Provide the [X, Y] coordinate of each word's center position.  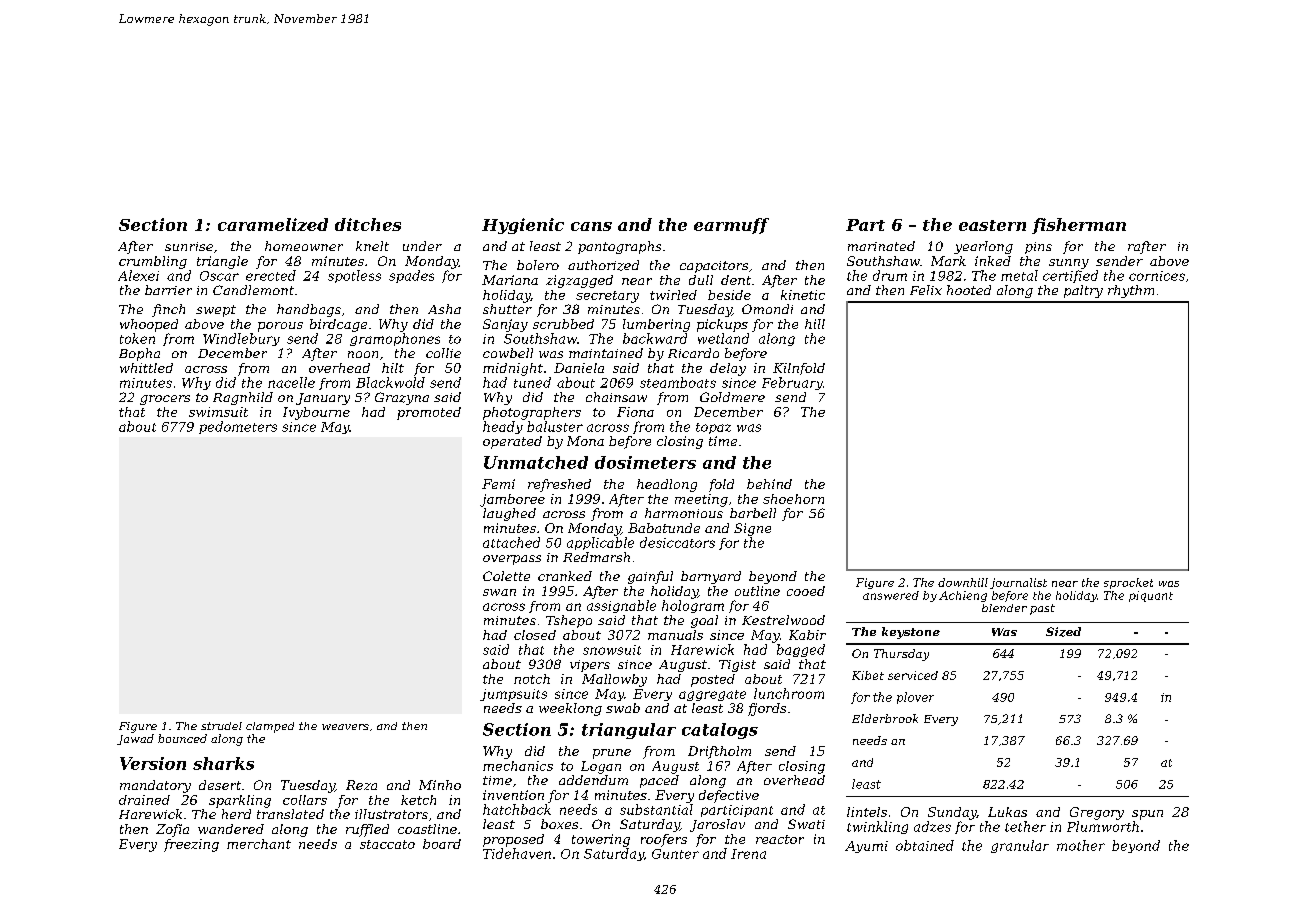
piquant [1151, 596]
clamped [270, 727]
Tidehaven [517, 853]
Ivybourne [316, 413]
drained [144, 800]
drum [890, 275]
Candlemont [253, 290]
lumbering [656, 325]
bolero [538, 265]
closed [535, 635]
